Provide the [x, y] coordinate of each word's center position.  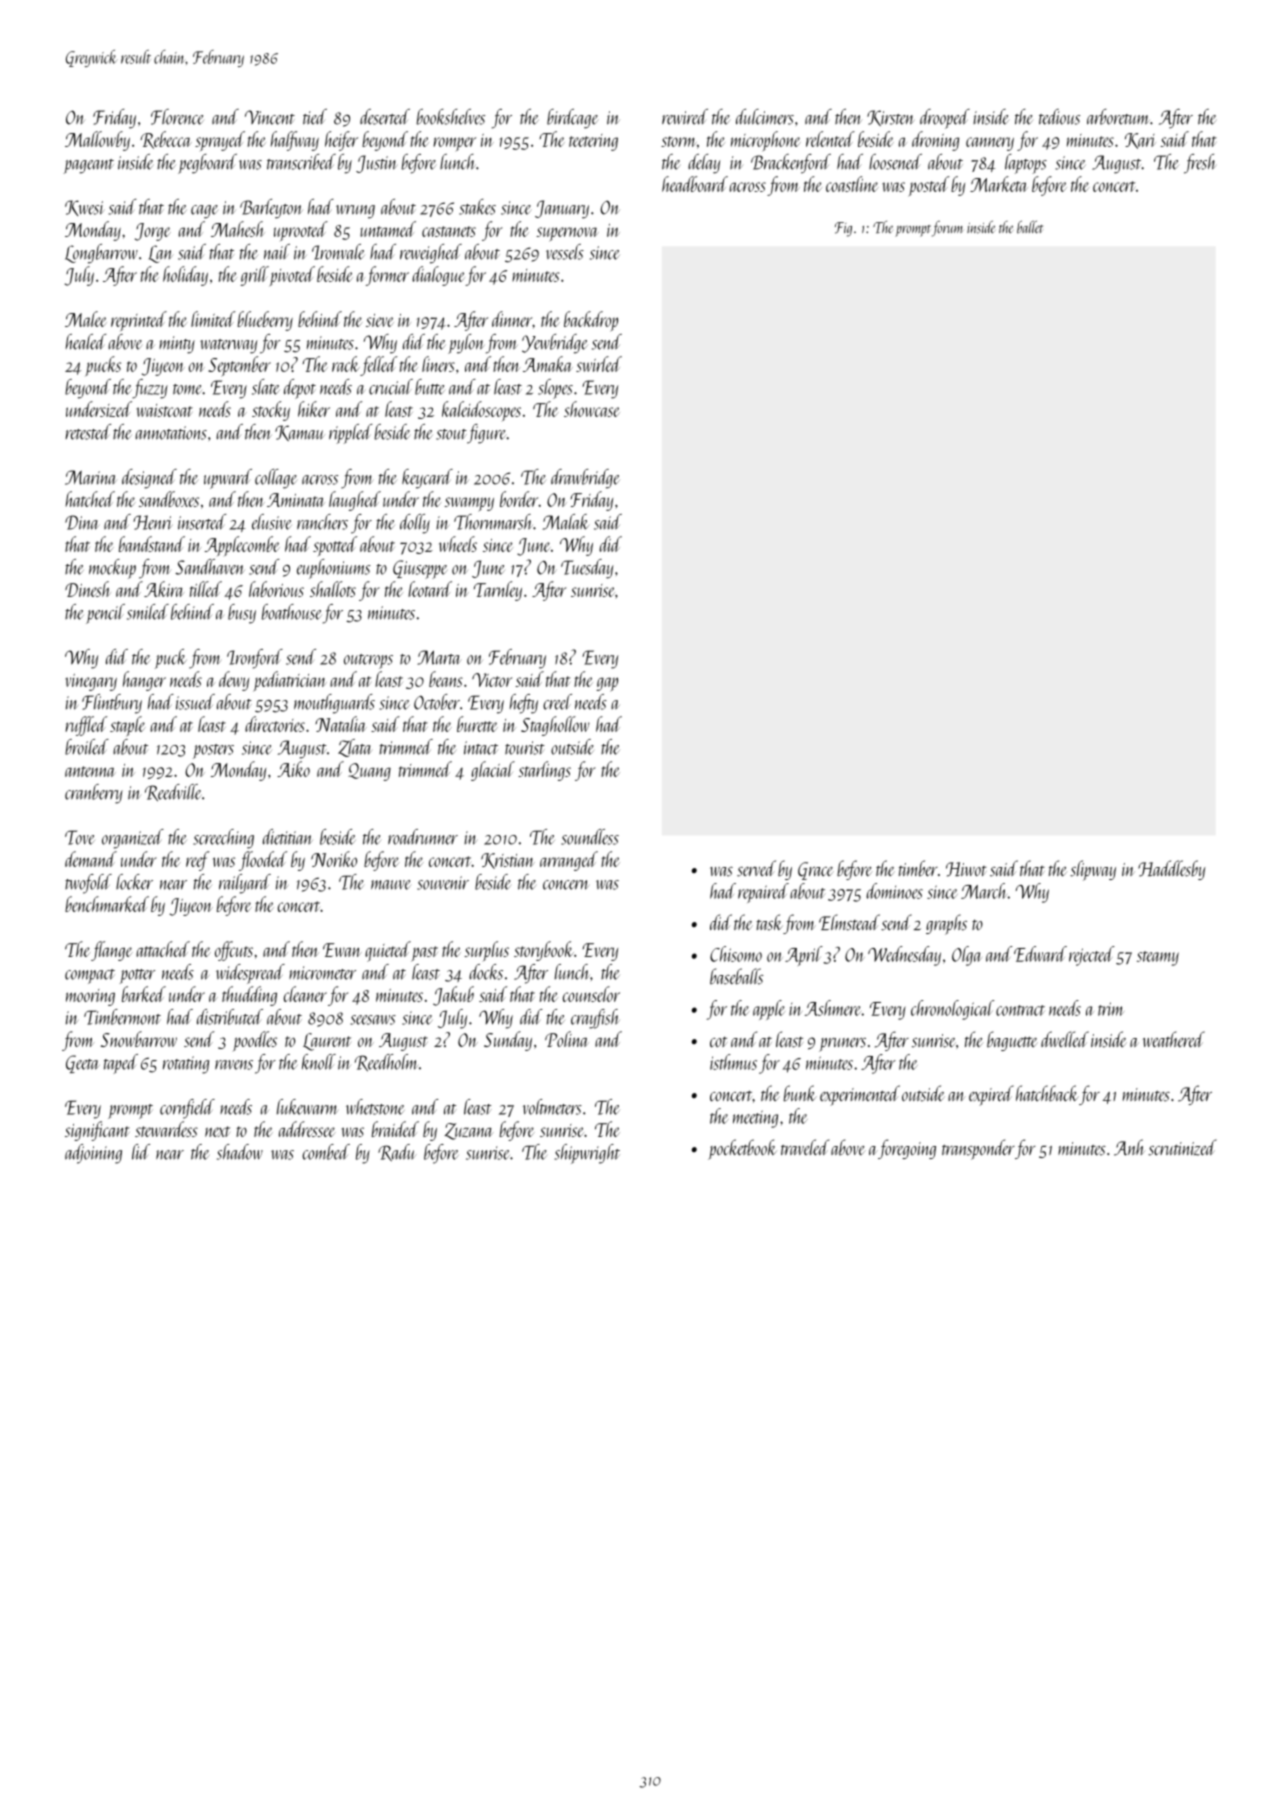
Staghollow [555, 726]
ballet [1030, 227]
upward [228, 479]
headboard [695, 184]
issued [195, 702]
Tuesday [587, 569]
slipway [1093, 870]
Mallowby [97, 141]
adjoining [93, 1154]
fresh [1200, 164]
